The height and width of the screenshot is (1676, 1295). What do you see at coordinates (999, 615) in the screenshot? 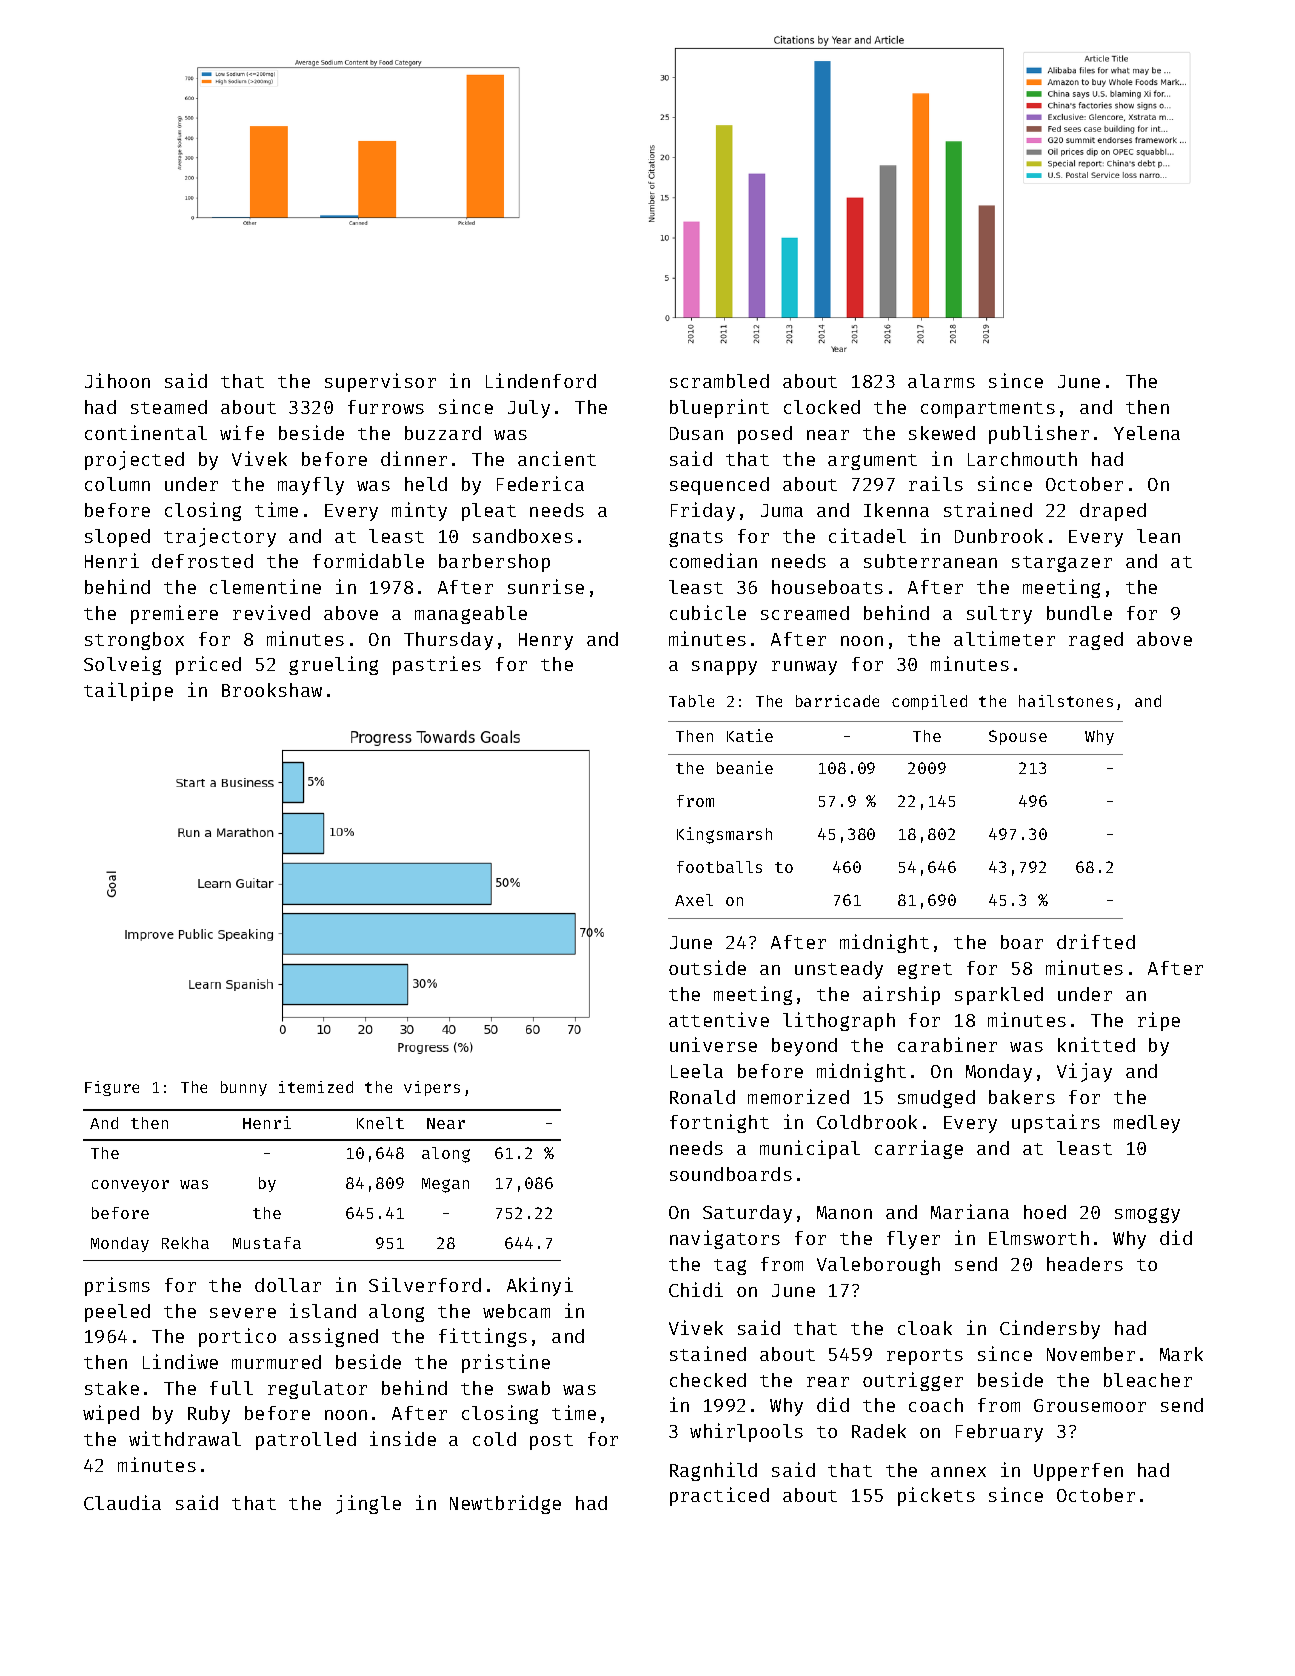
I see `sultry` at bounding box center [999, 615].
